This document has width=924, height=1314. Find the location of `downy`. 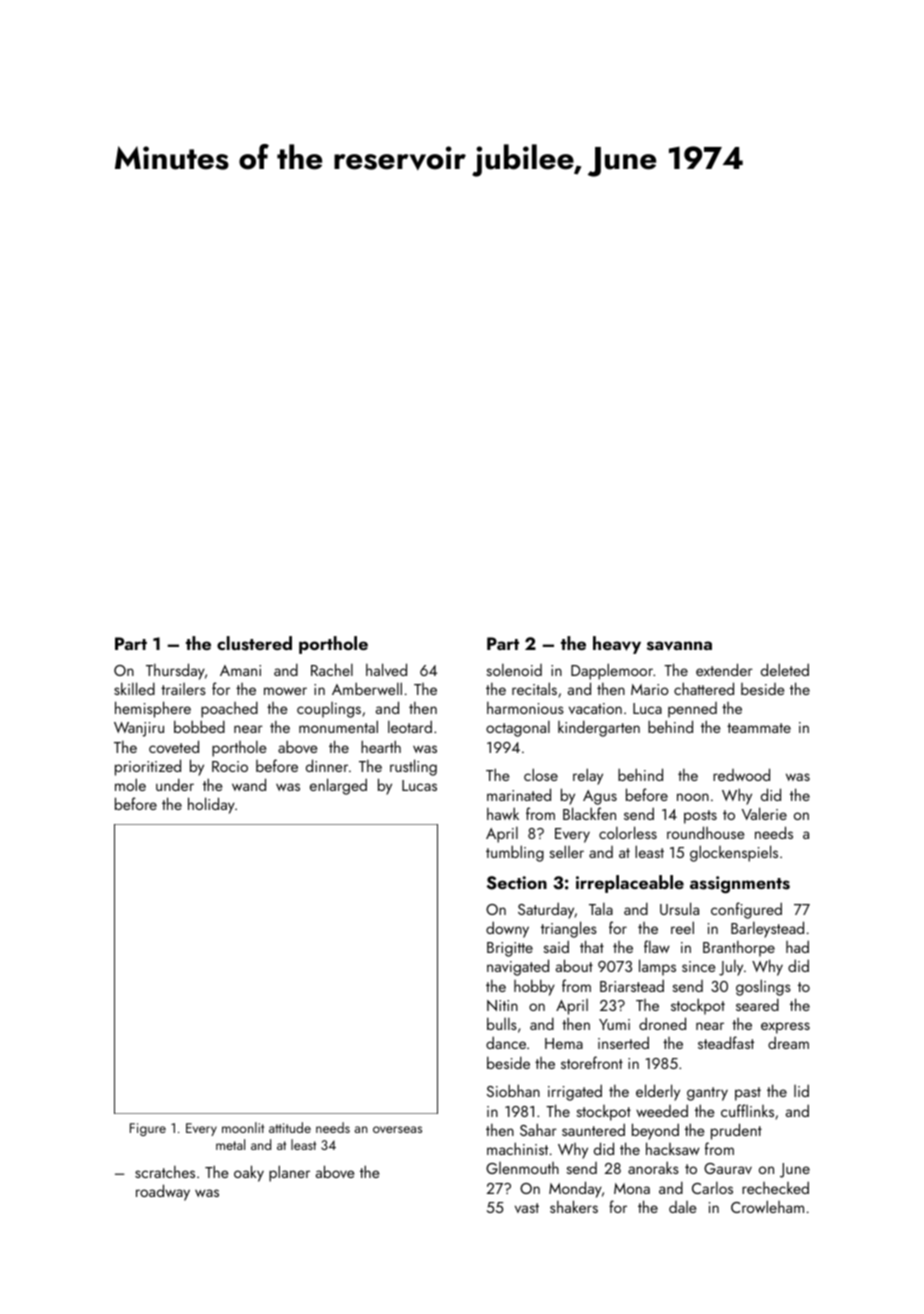

downy is located at coordinates (507, 929).
